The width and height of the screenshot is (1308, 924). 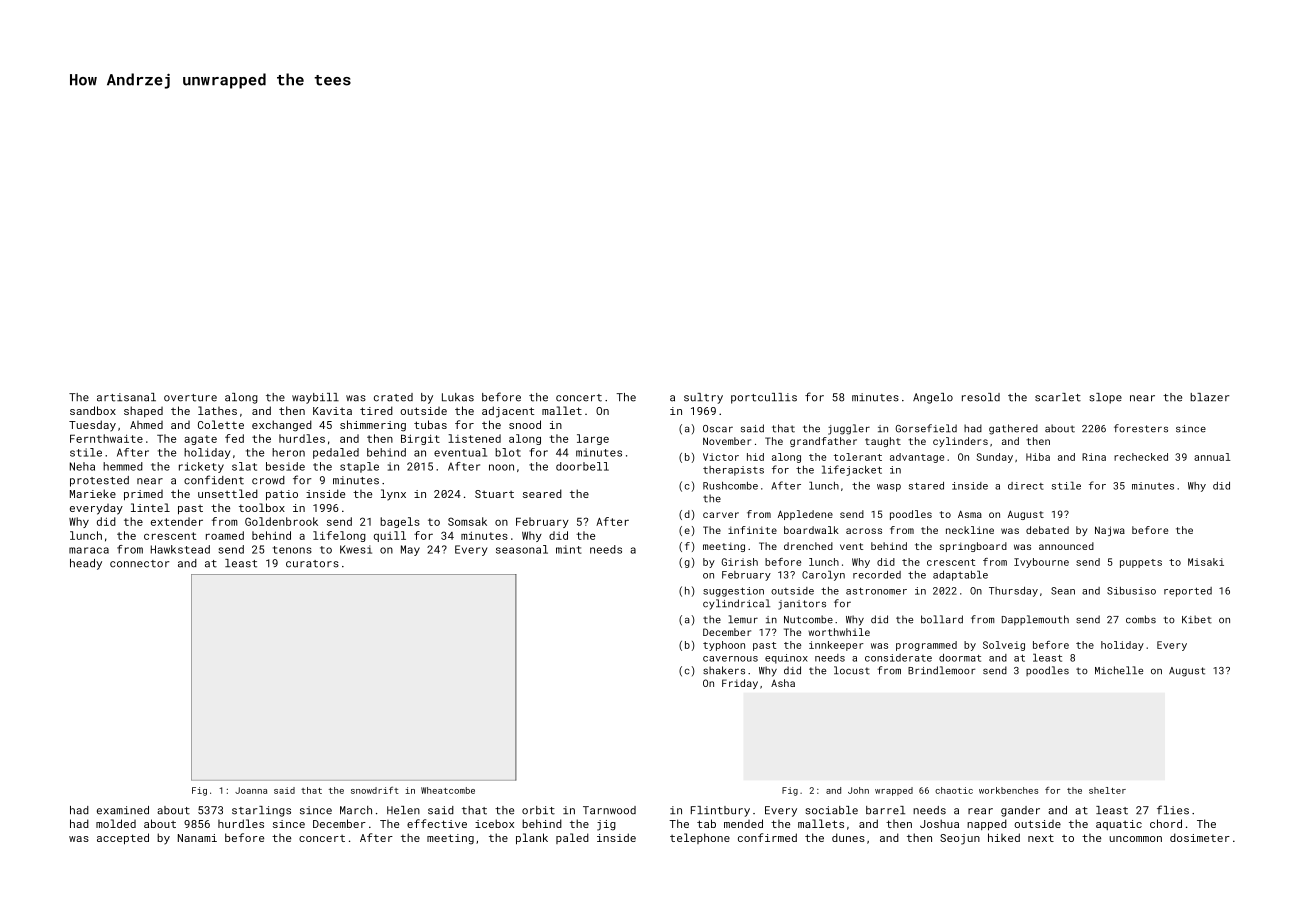 I want to click on overture, so click(x=190, y=398).
